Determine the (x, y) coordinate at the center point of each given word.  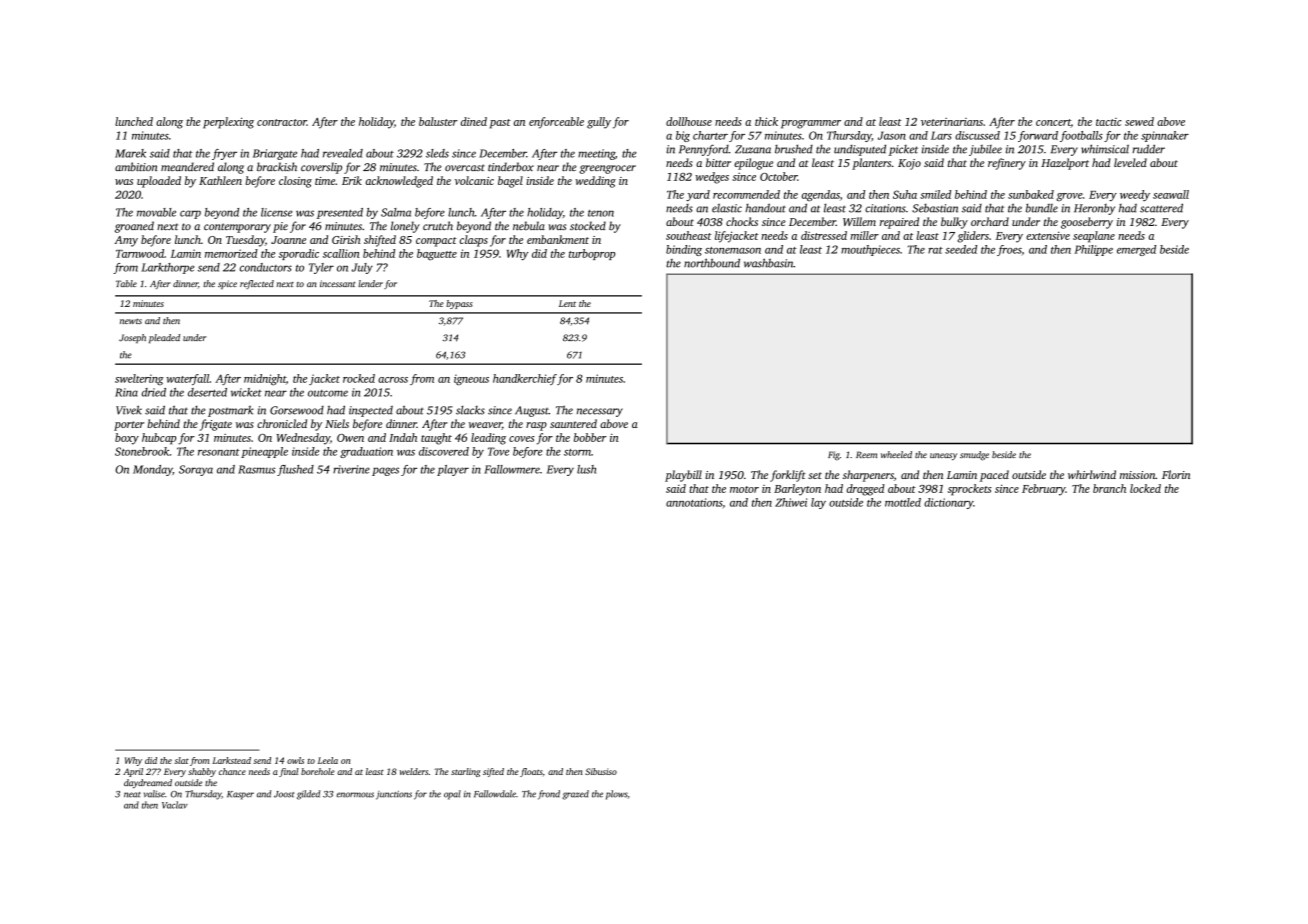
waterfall (187, 379)
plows (617, 795)
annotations (694, 502)
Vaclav (175, 805)
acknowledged (399, 182)
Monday (153, 470)
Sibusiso (601, 771)
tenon (601, 213)
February (1044, 490)
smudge (974, 456)
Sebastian (935, 208)
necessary (600, 412)
